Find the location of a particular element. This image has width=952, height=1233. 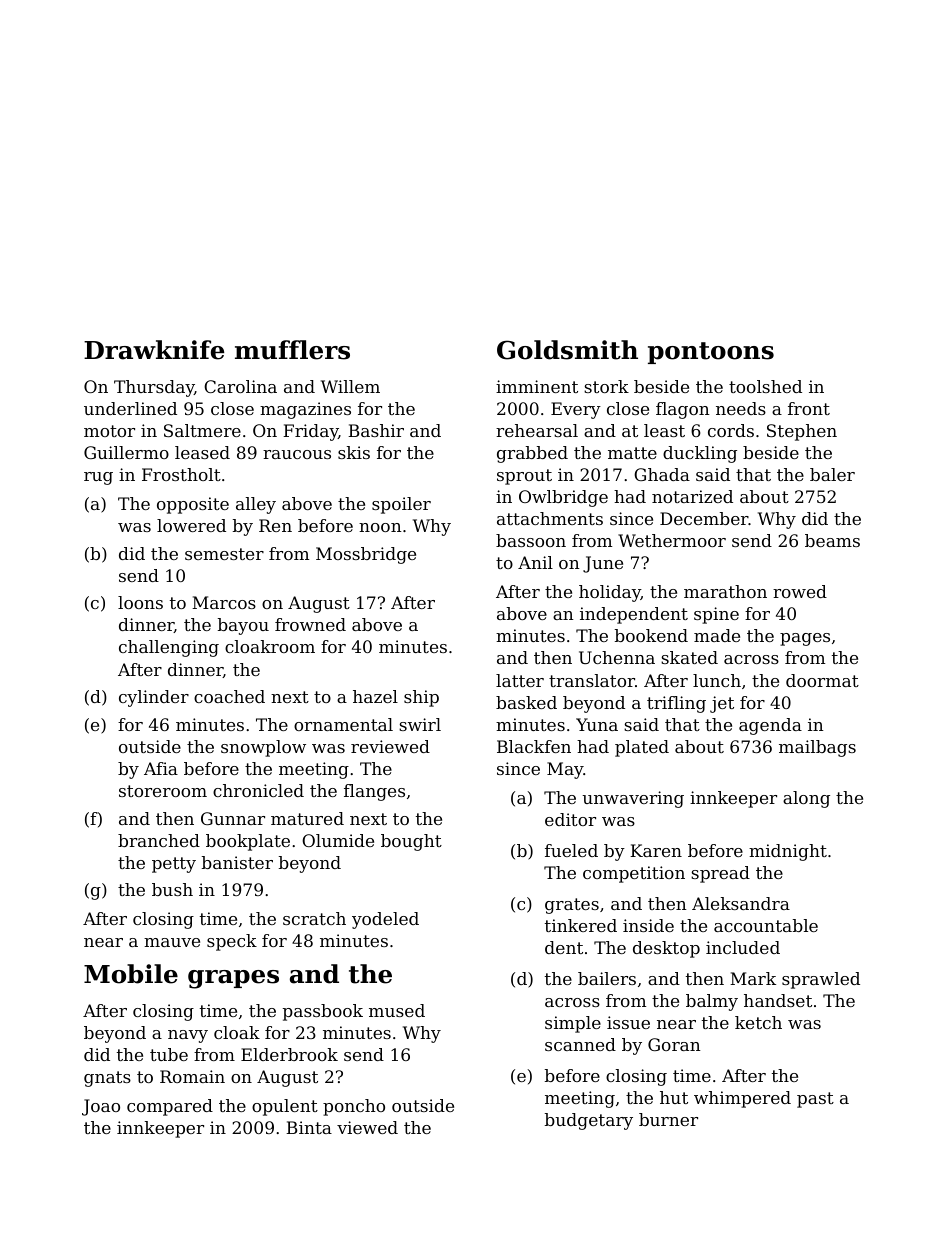

Yuna is located at coordinates (597, 724).
